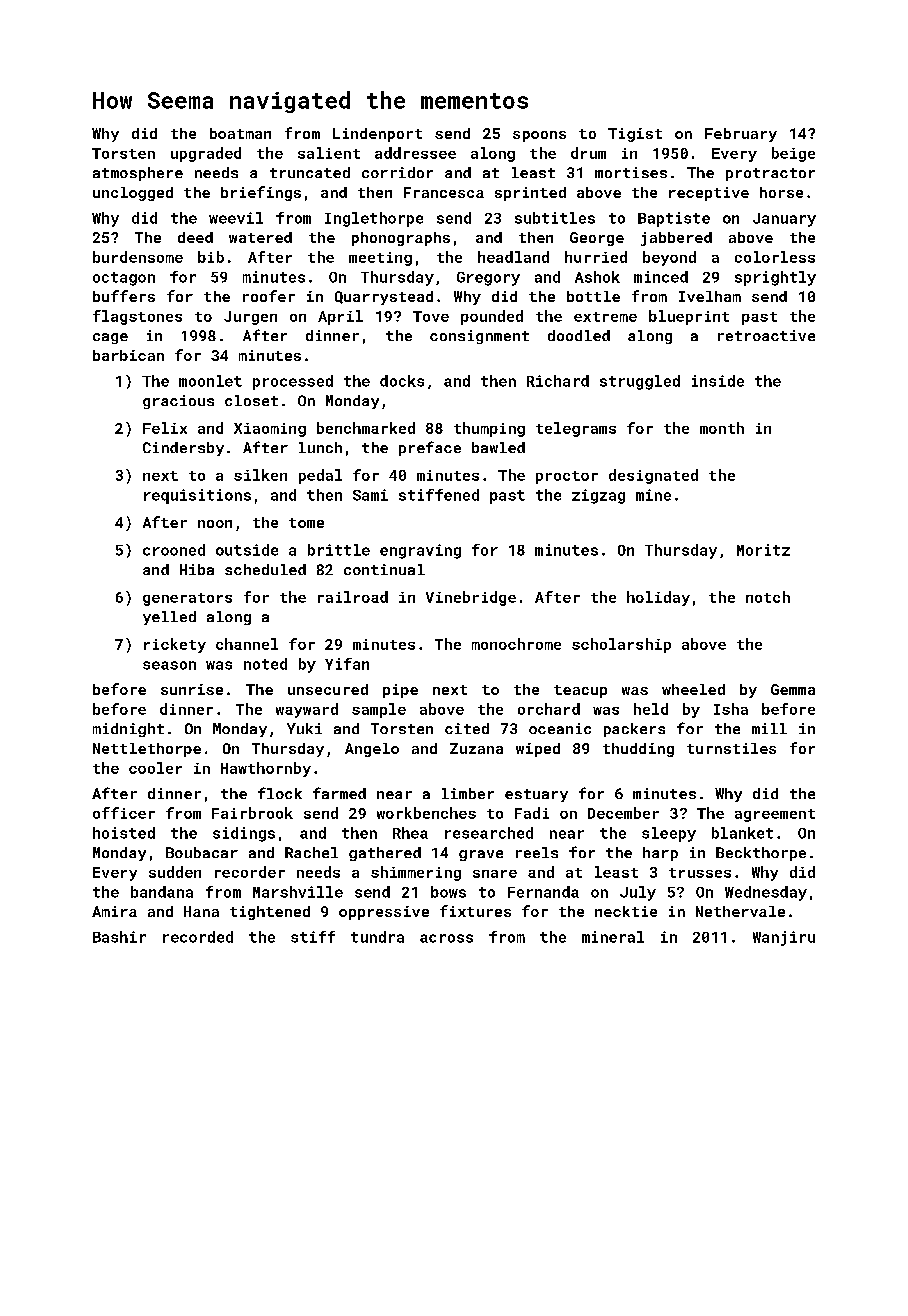 The width and height of the page is (908, 1316). I want to click on pedal, so click(320, 476).
